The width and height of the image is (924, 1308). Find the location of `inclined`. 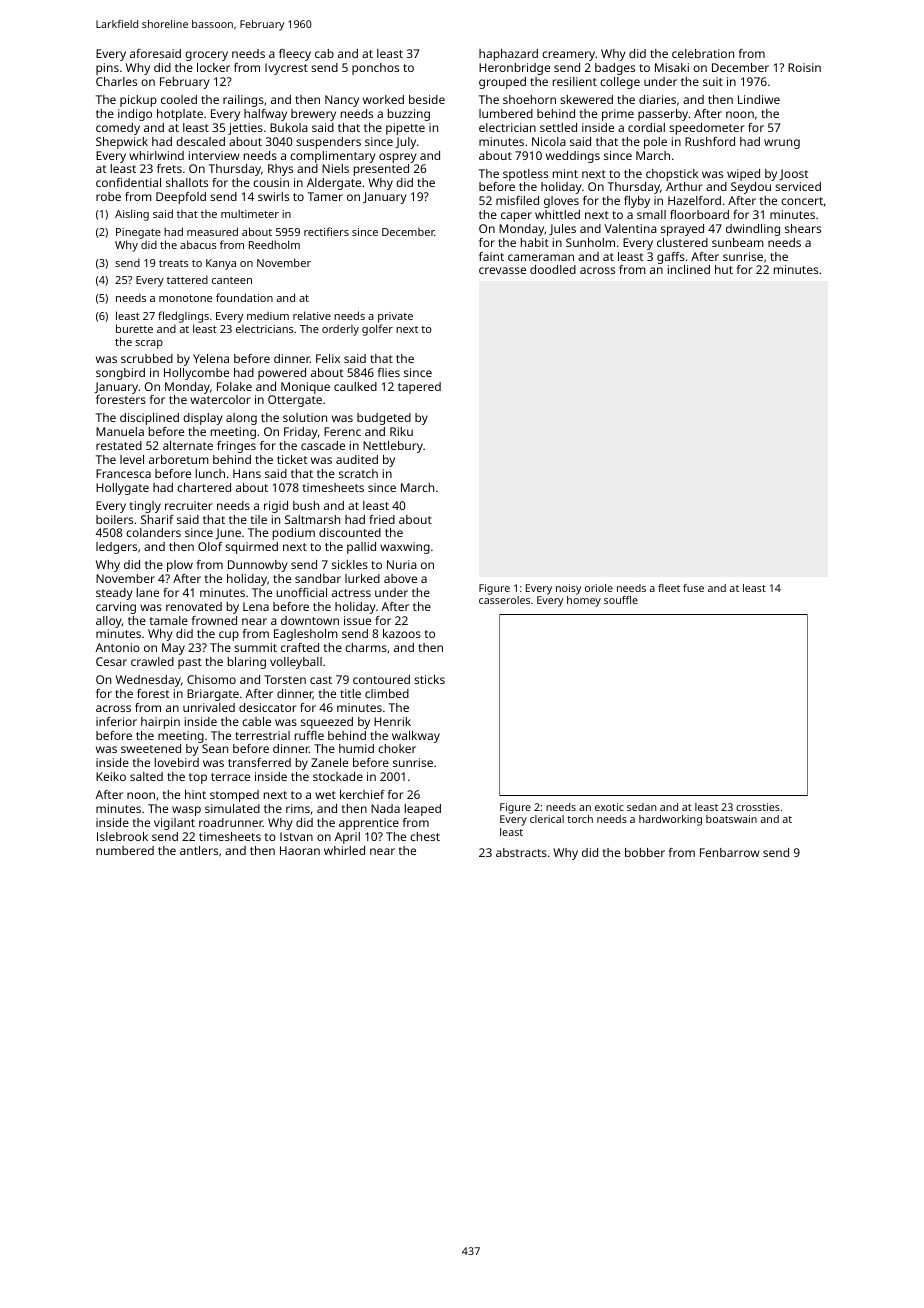

inclined is located at coordinates (689, 269).
